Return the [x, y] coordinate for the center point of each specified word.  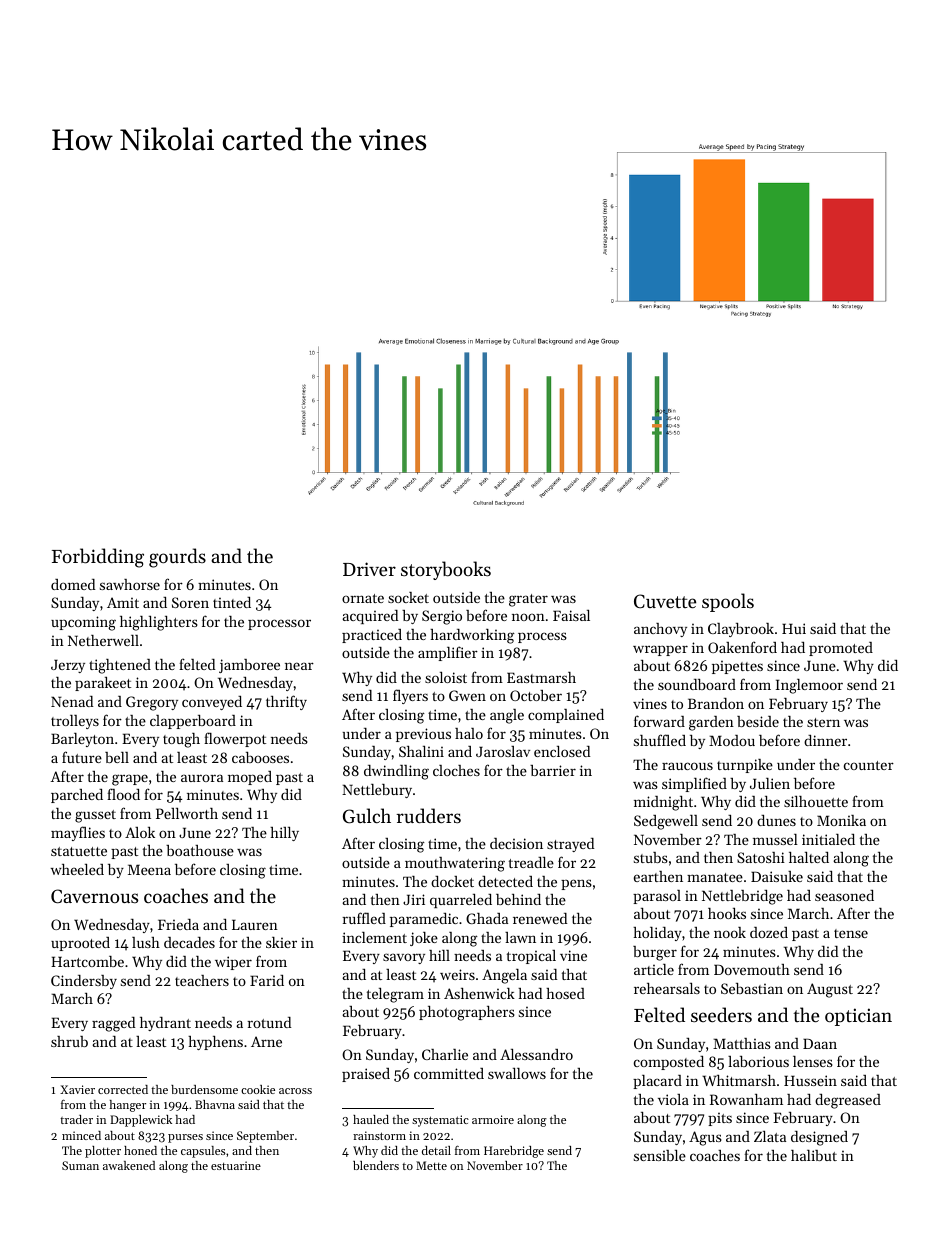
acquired [370, 617]
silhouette [816, 801]
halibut [814, 1155]
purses [185, 1138]
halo [469, 733]
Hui [794, 628]
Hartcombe [87, 961]
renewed [540, 918]
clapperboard [193, 722]
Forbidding [98, 558]
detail [436, 1150]
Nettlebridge [742, 897]
